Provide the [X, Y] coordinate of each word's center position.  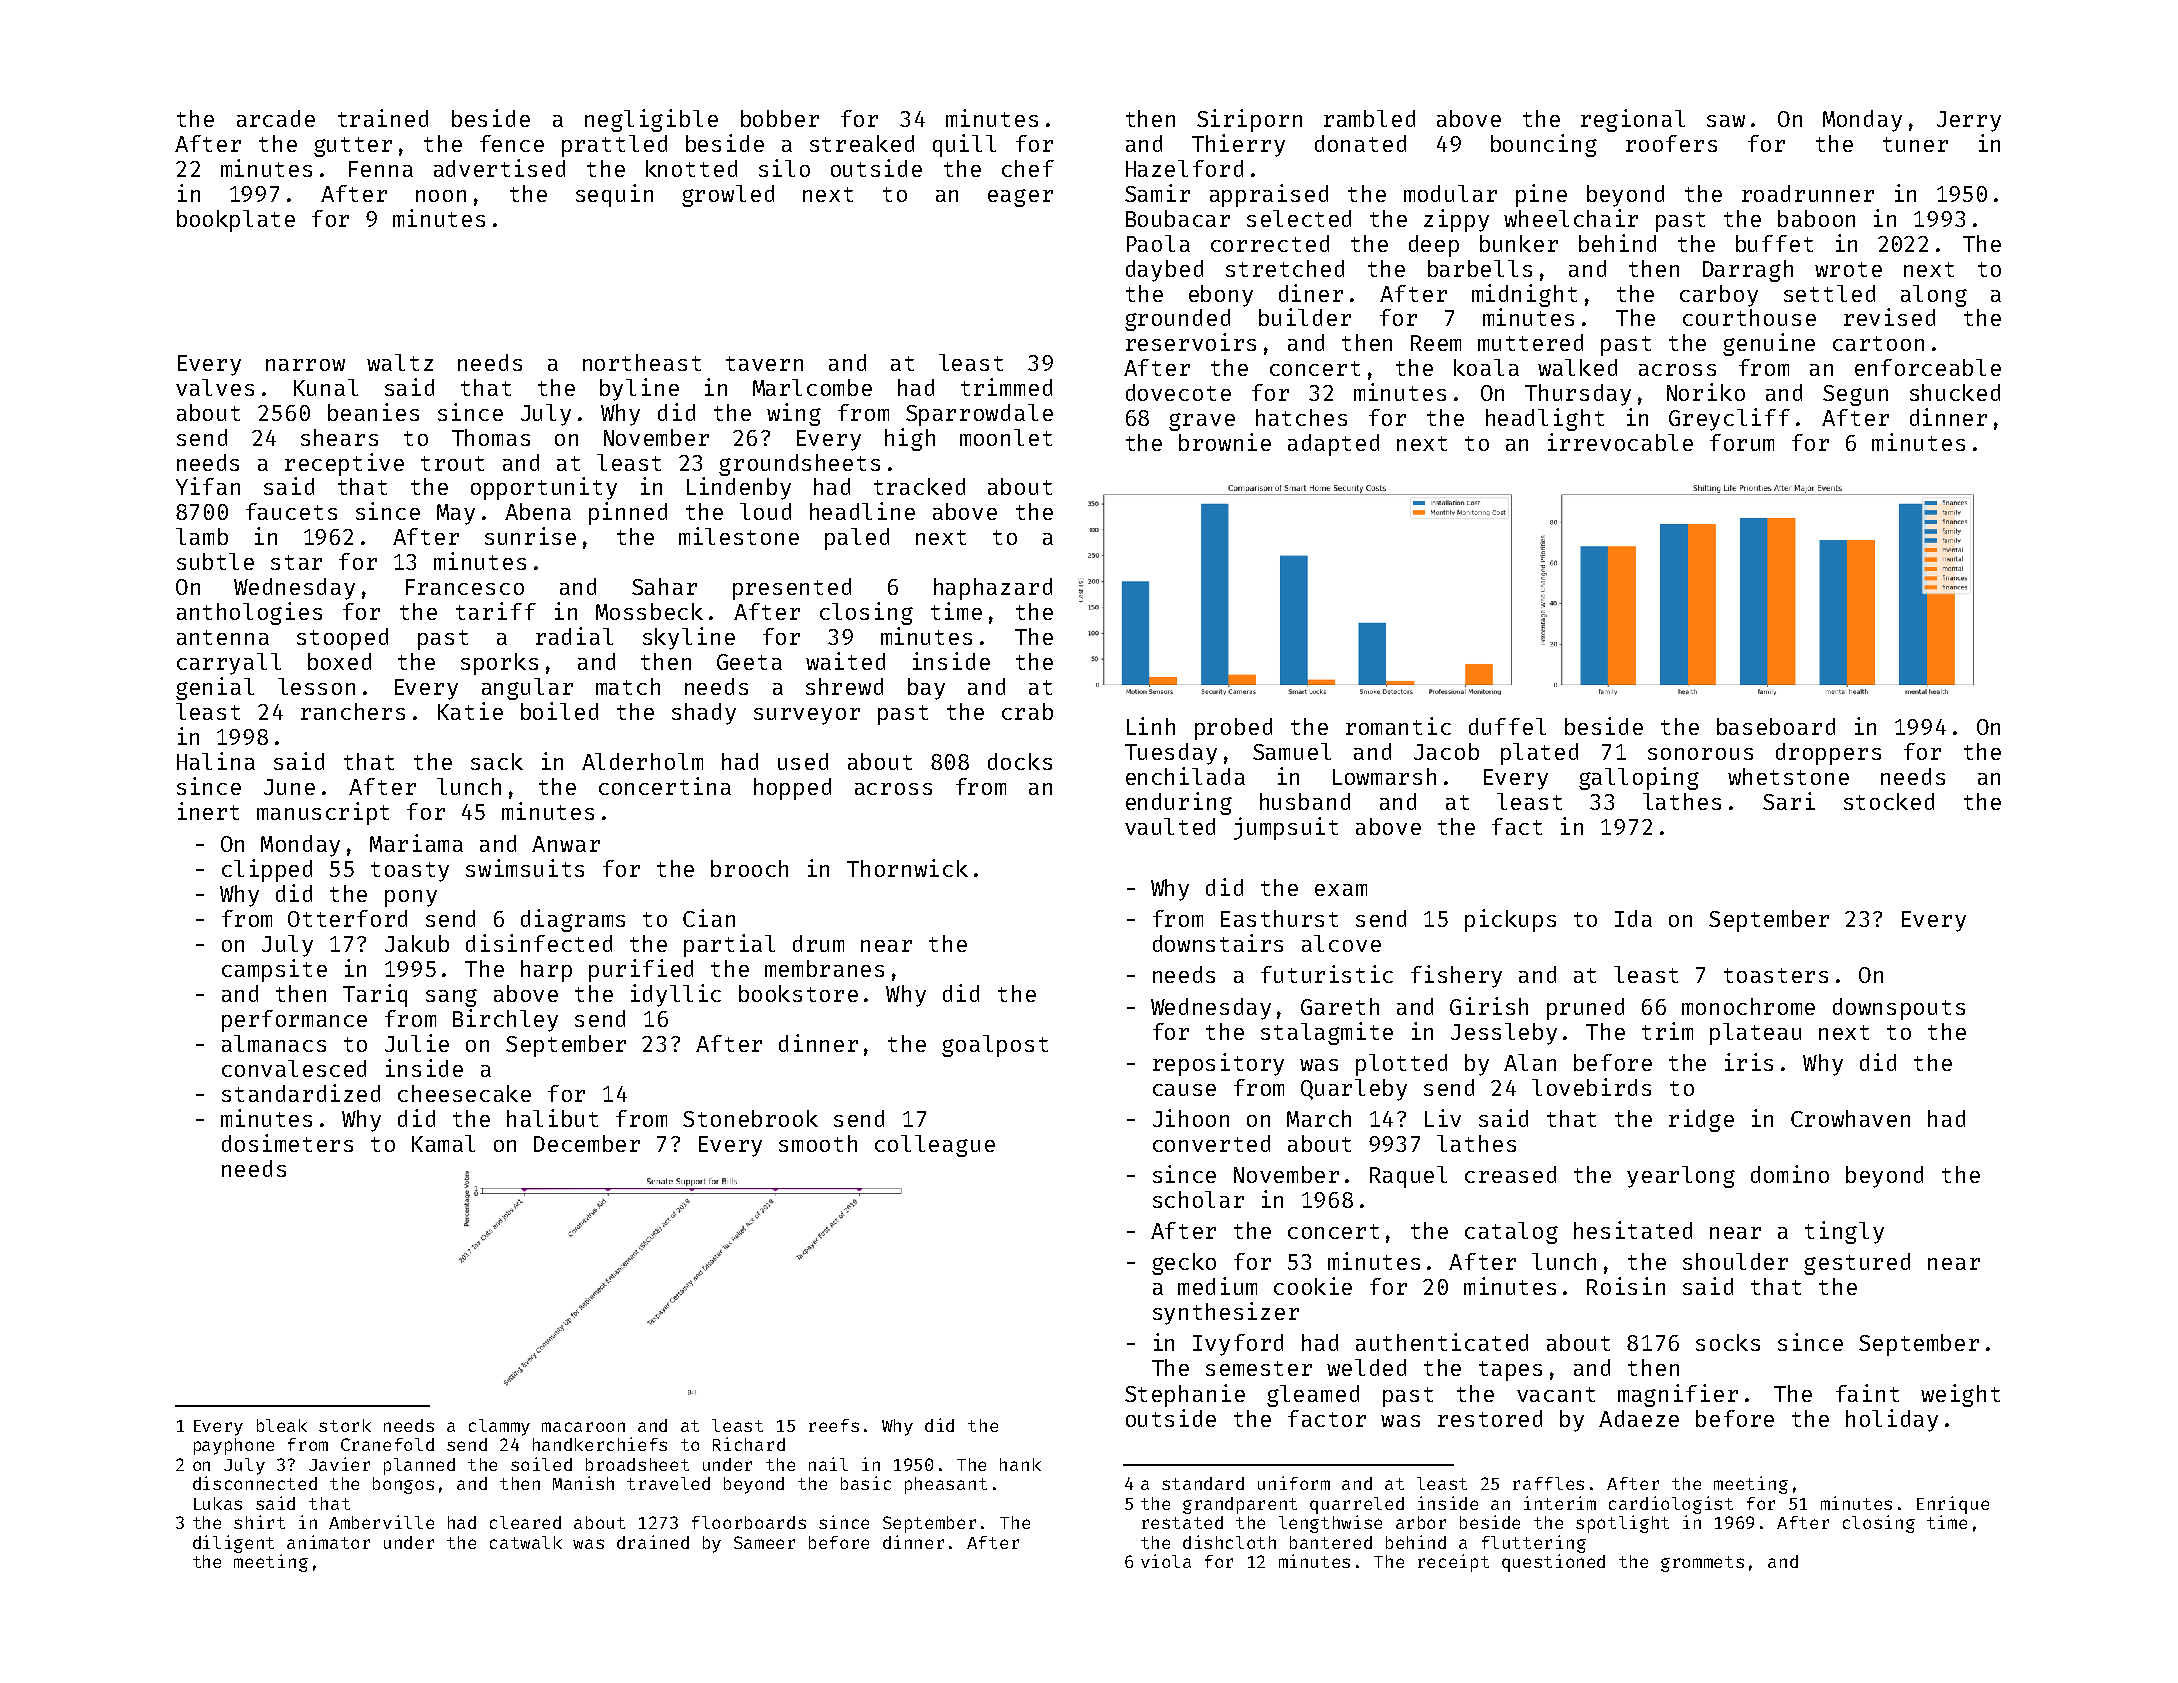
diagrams [573, 920]
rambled [1369, 118]
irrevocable [1620, 442]
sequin [614, 195]
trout [452, 463]
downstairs [1218, 943]
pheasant [946, 1485]
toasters [1776, 975]
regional [1633, 120]
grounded [1177, 320]
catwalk [526, 1542]
